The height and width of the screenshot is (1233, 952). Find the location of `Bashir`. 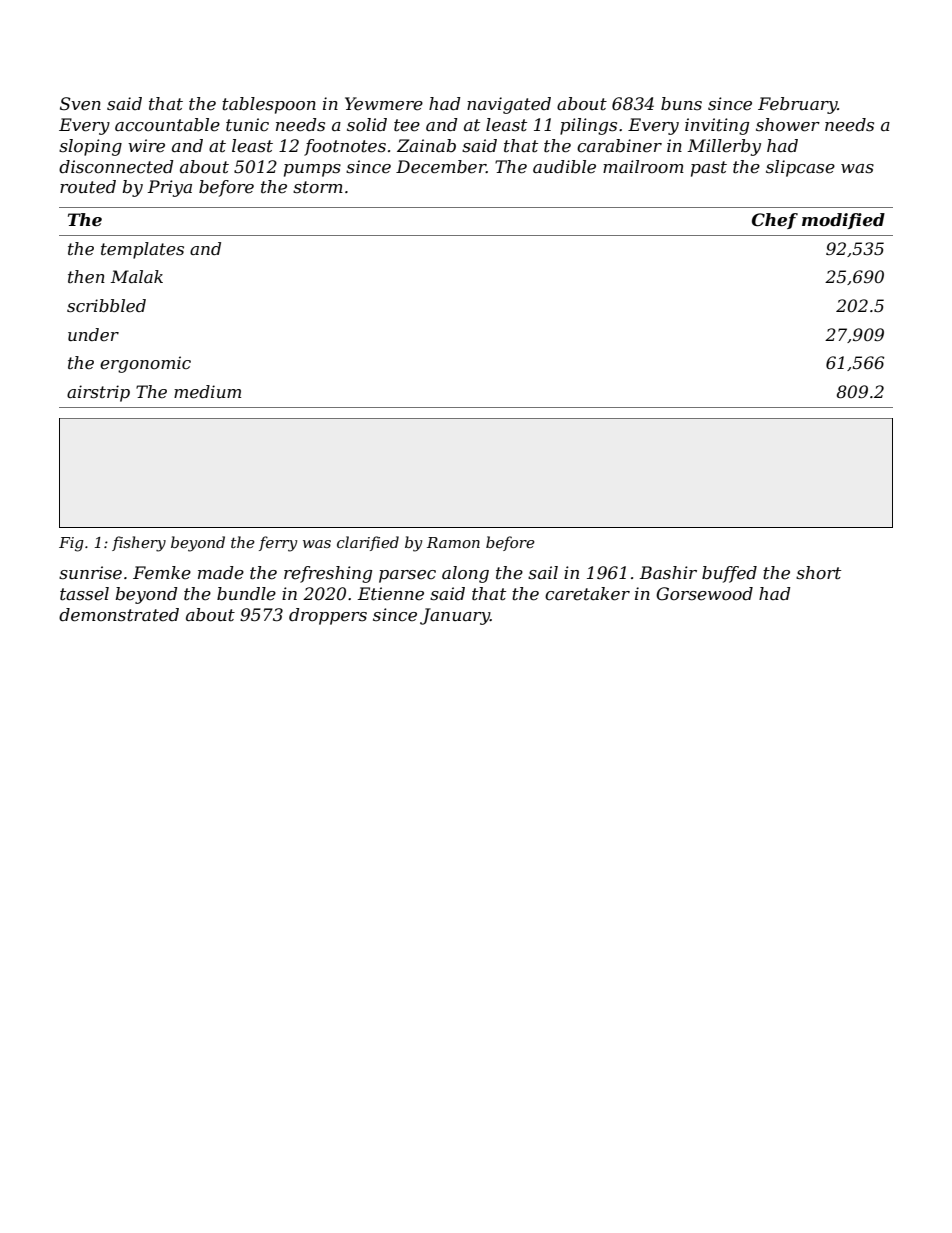

Bashir is located at coordinates (668, 572).
